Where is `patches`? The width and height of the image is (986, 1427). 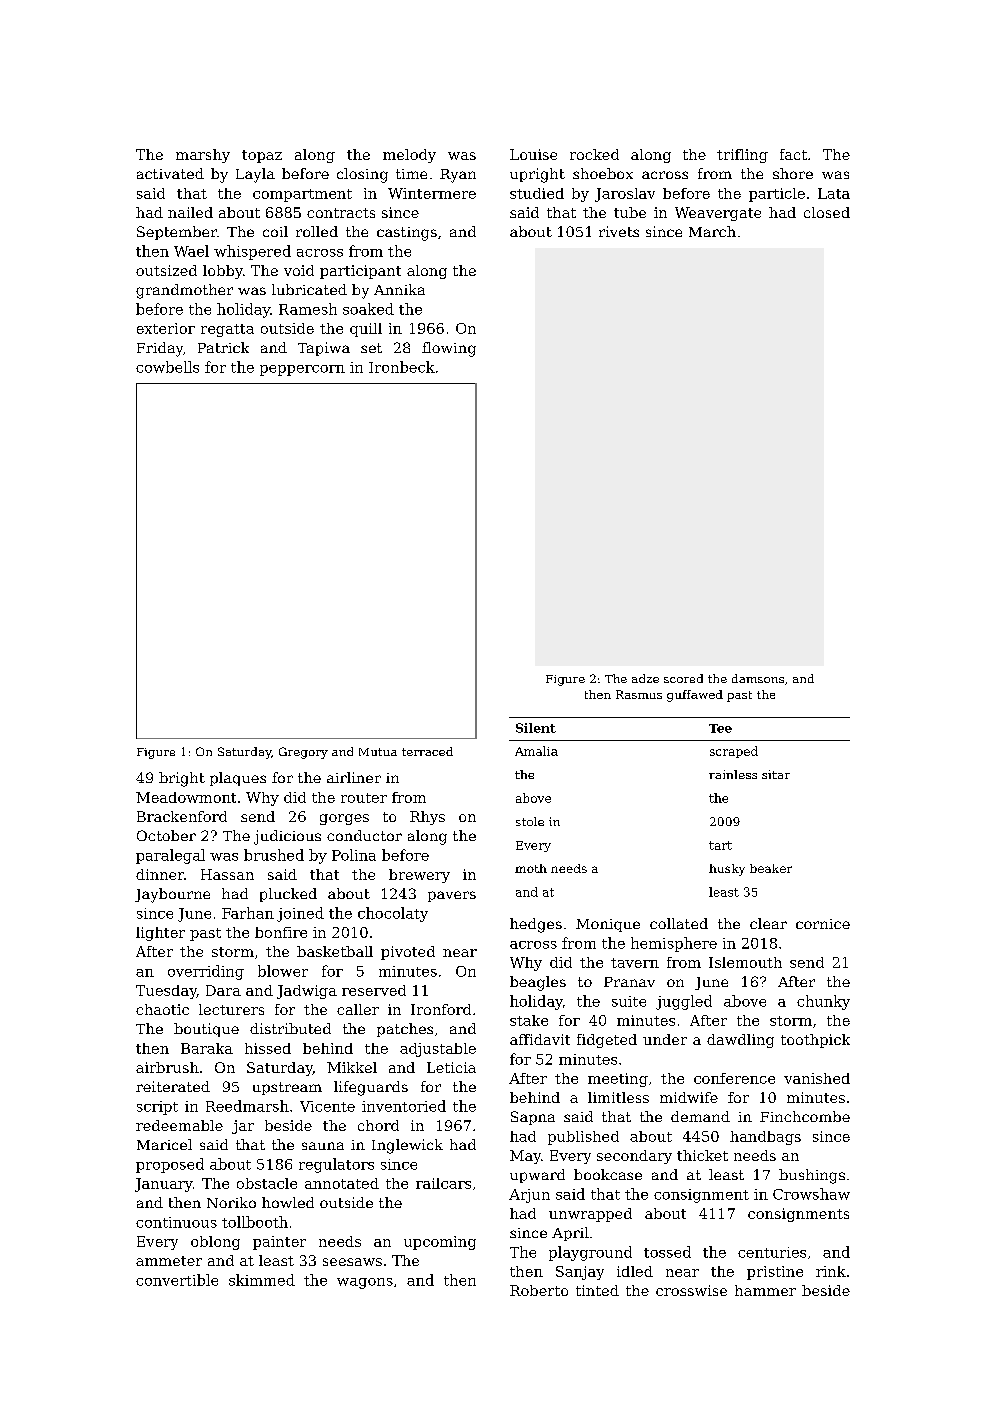
patches is located at coordinates (405, 1030).
